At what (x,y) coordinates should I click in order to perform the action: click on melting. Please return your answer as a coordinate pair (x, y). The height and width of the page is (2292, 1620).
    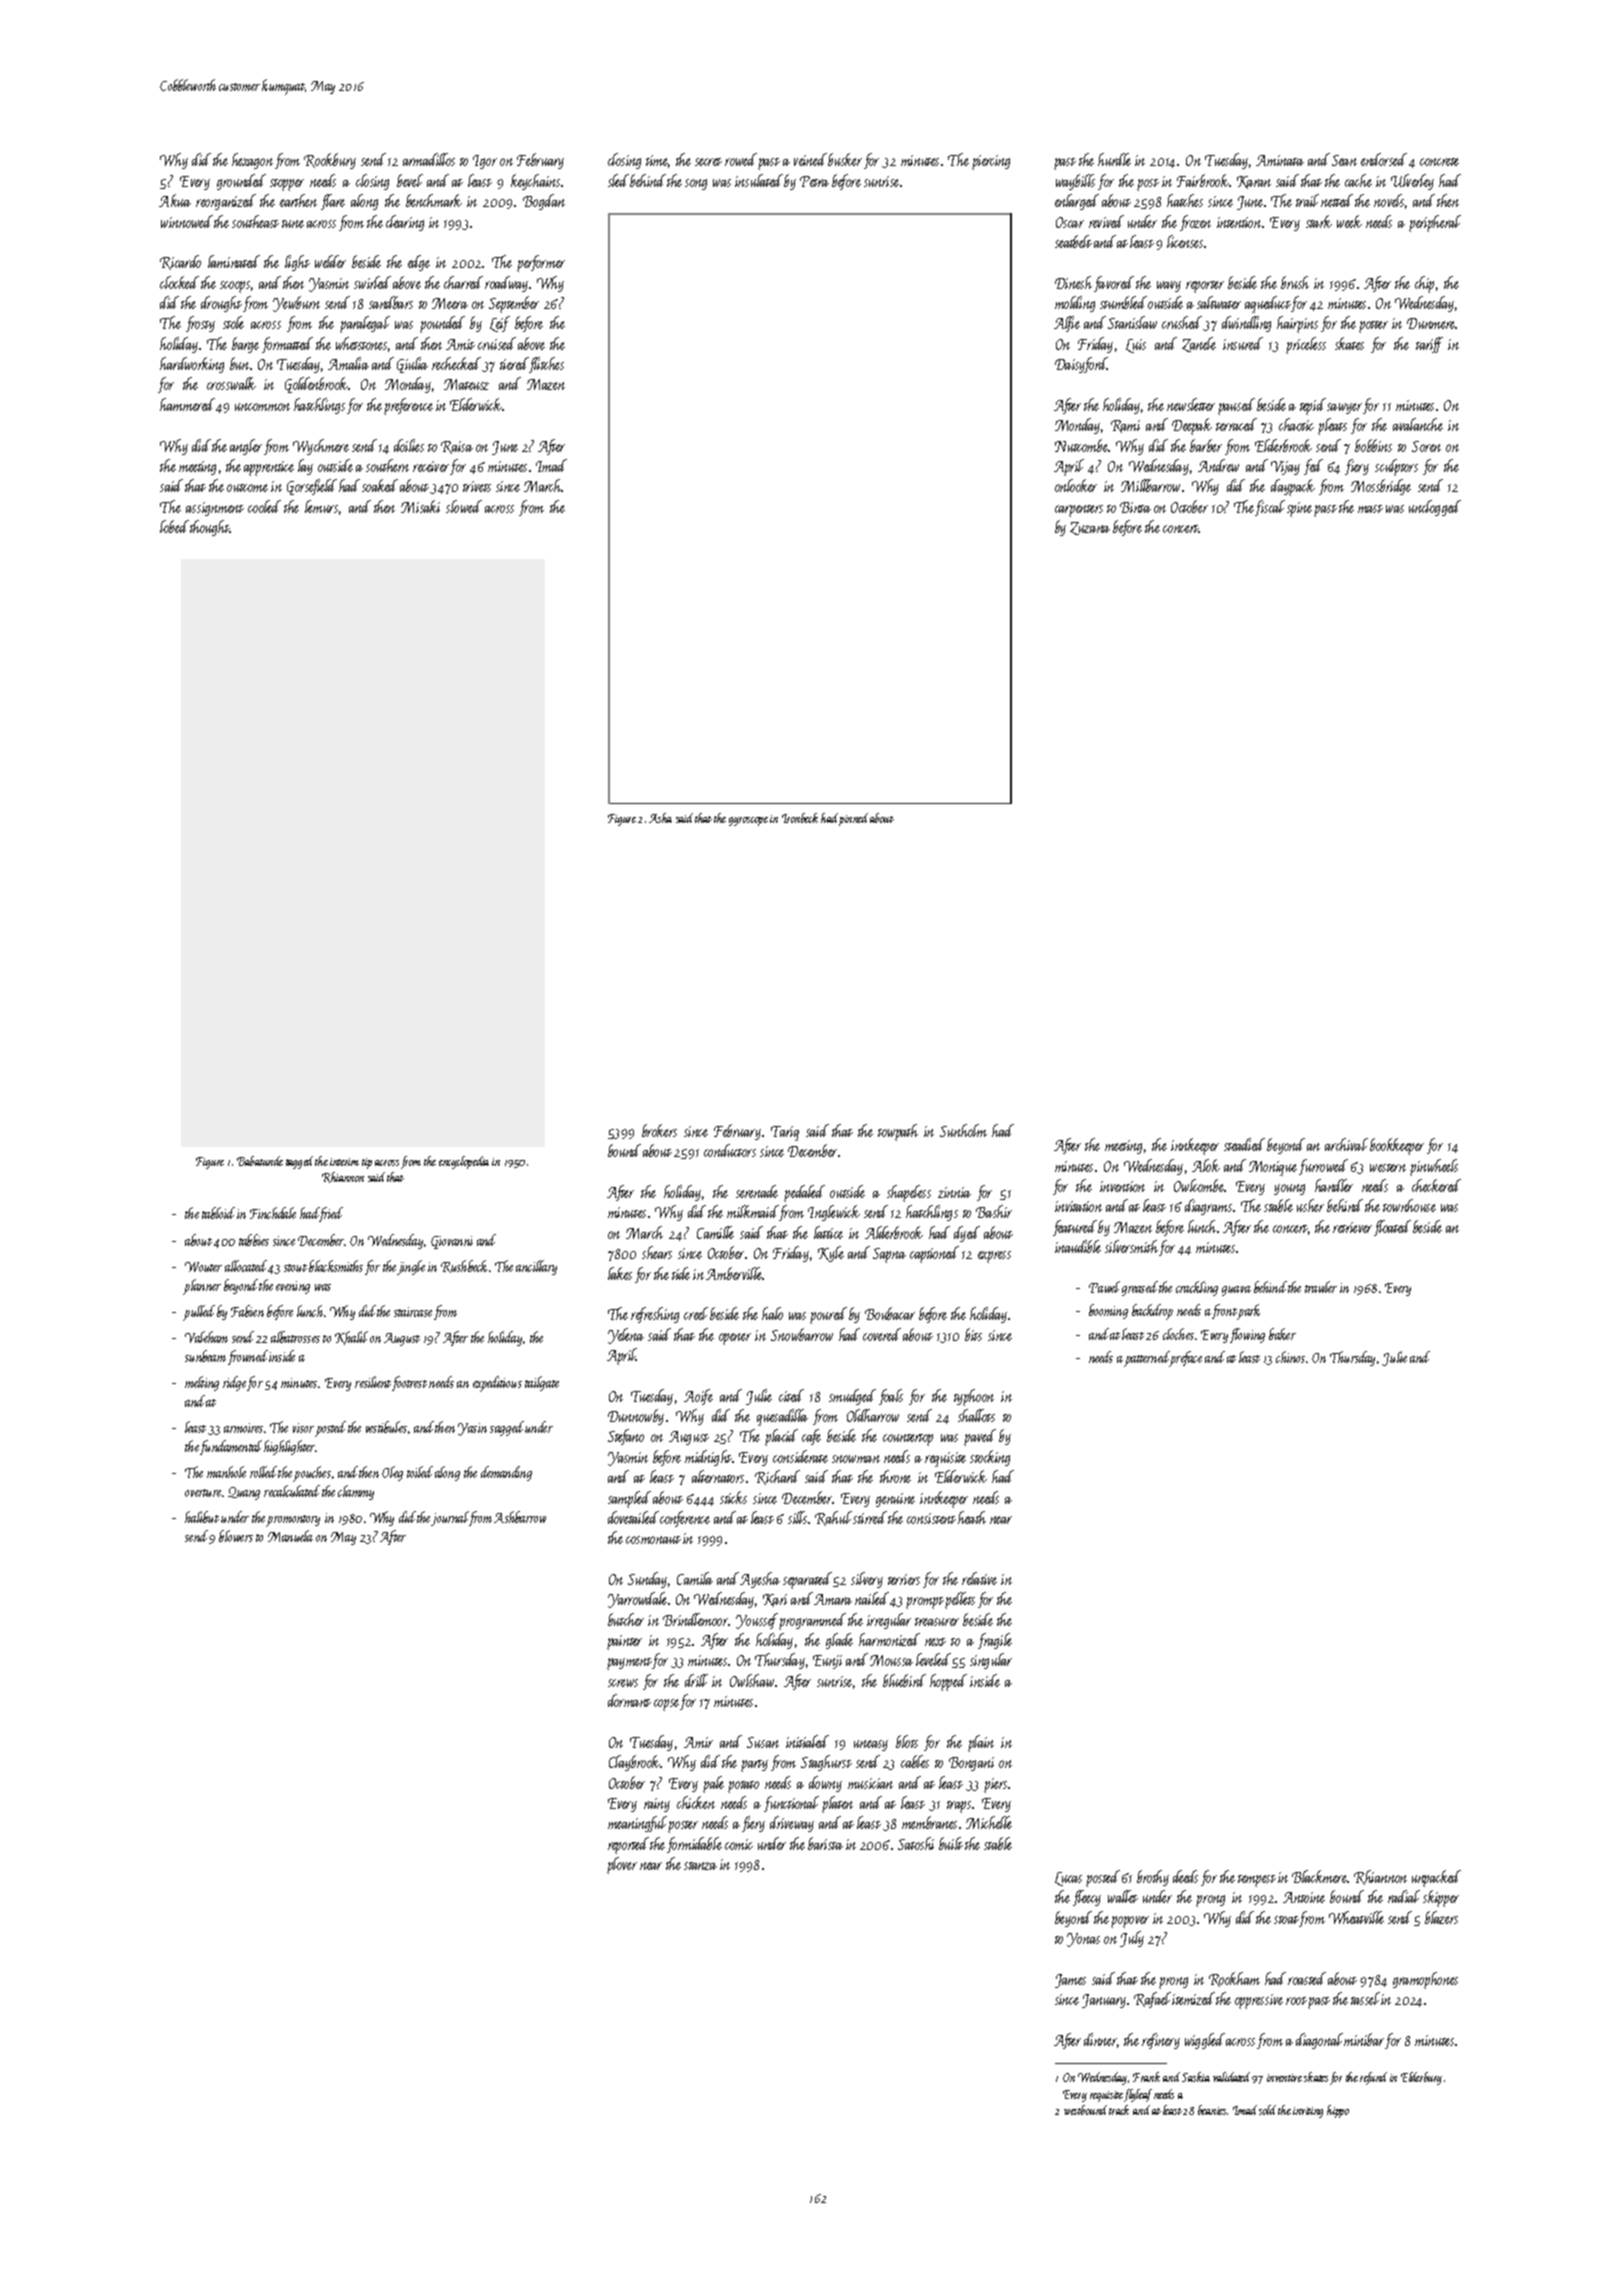
    Looking at the image, I should click on (202, 1383).
